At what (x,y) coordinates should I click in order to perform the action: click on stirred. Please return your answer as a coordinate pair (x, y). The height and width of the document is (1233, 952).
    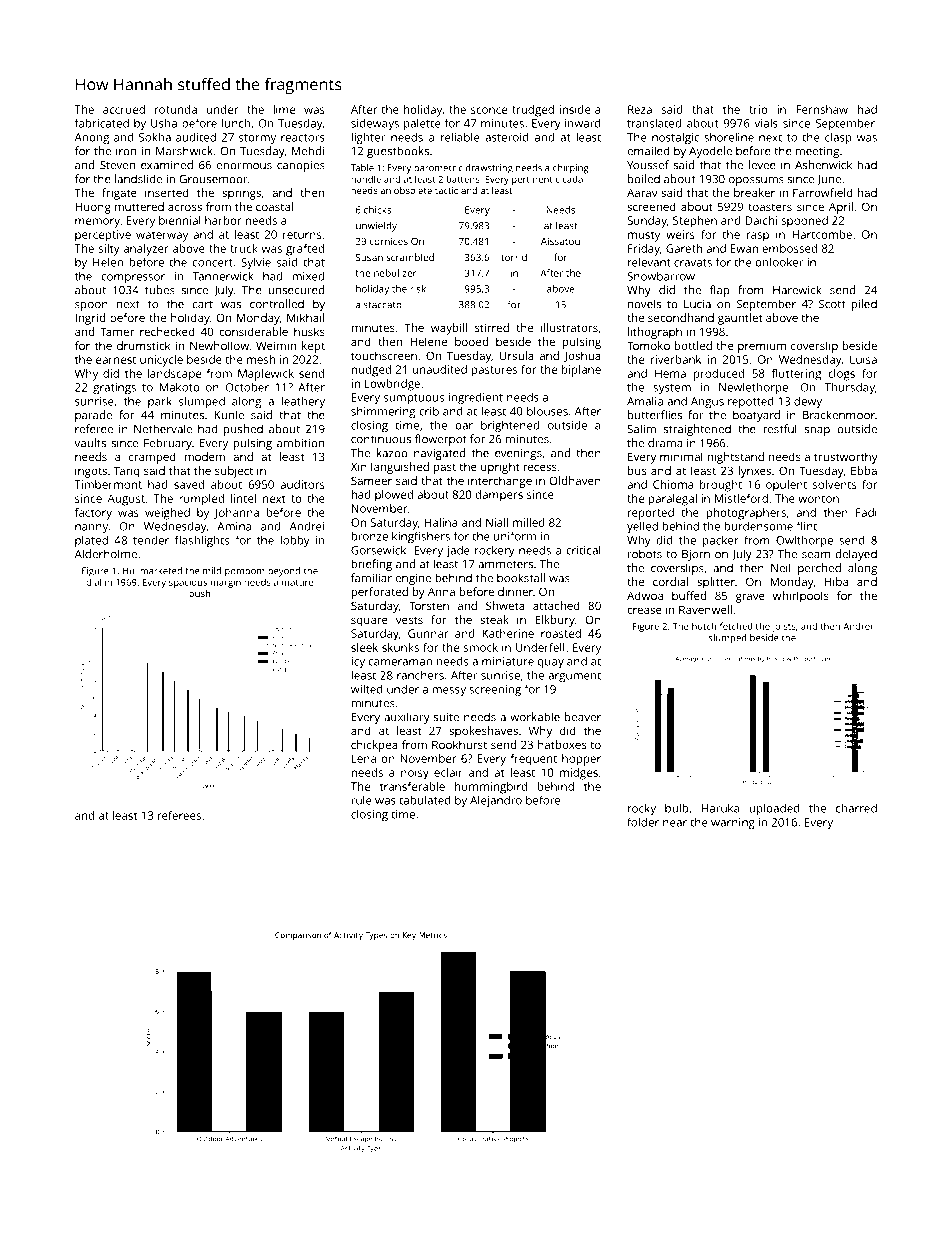
    Looking at the image, I should click on (492, 327).
